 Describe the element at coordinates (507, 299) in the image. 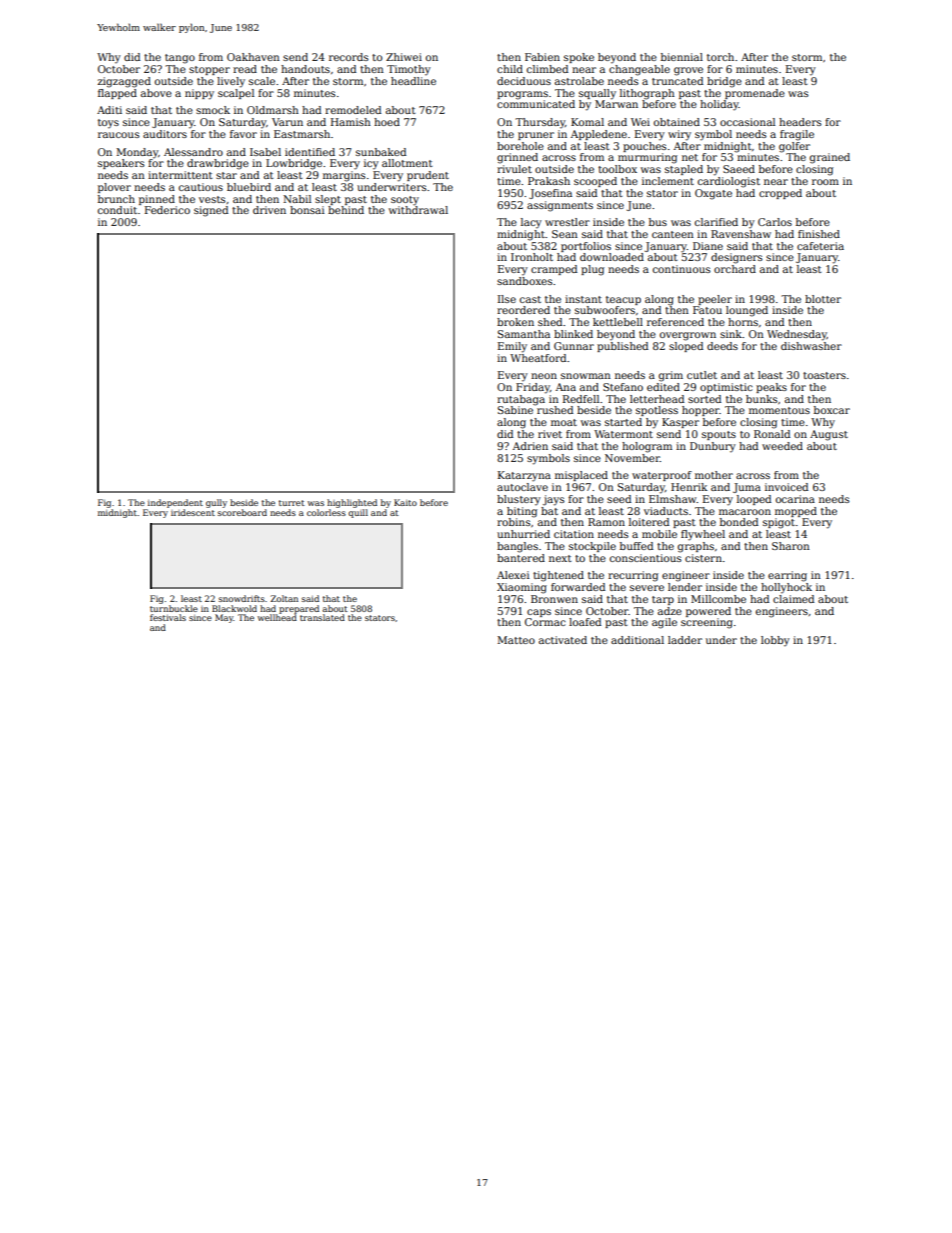

I see `Ilse` at that location.
